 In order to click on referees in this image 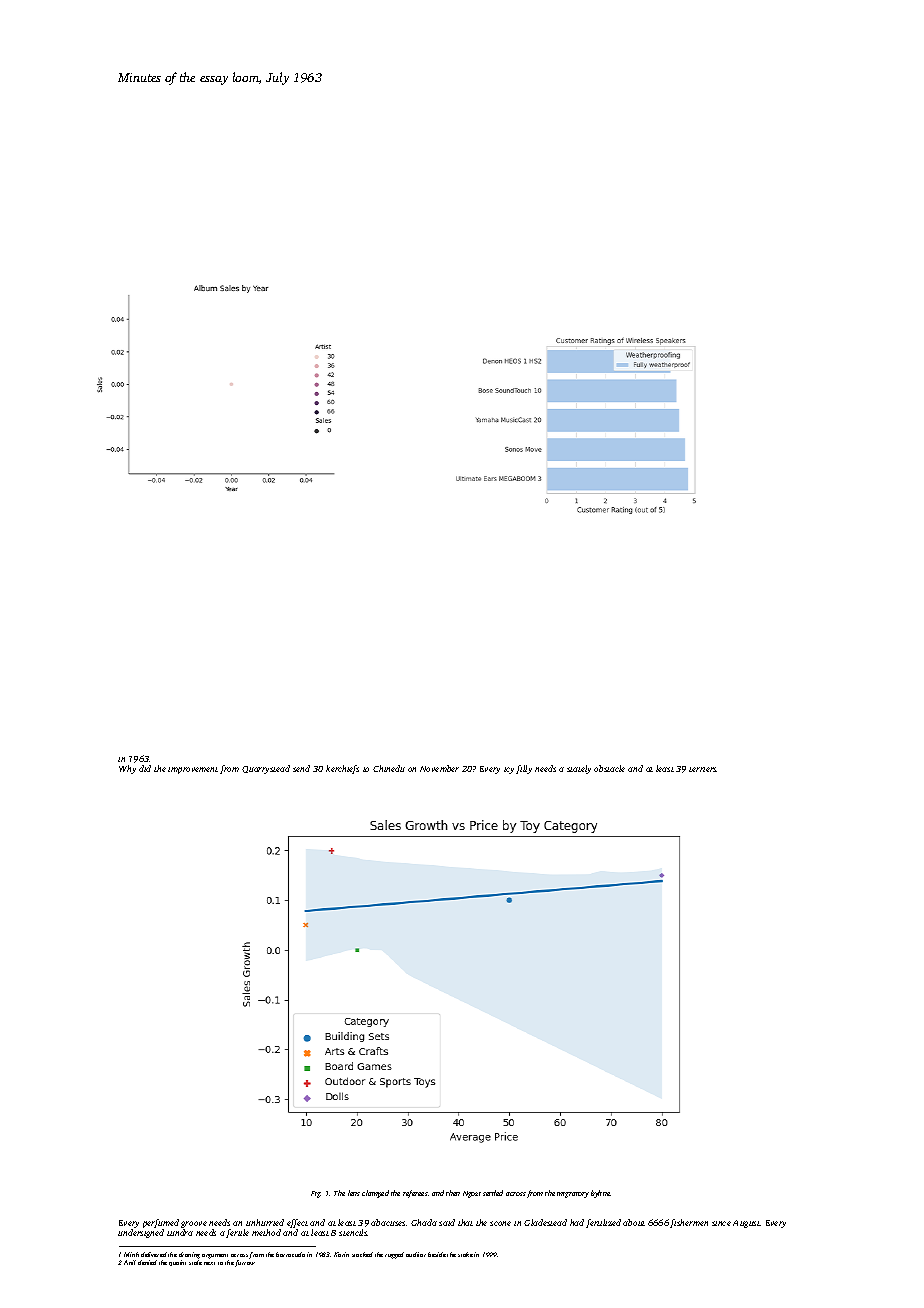, I will do `click(415, 1194)`.
